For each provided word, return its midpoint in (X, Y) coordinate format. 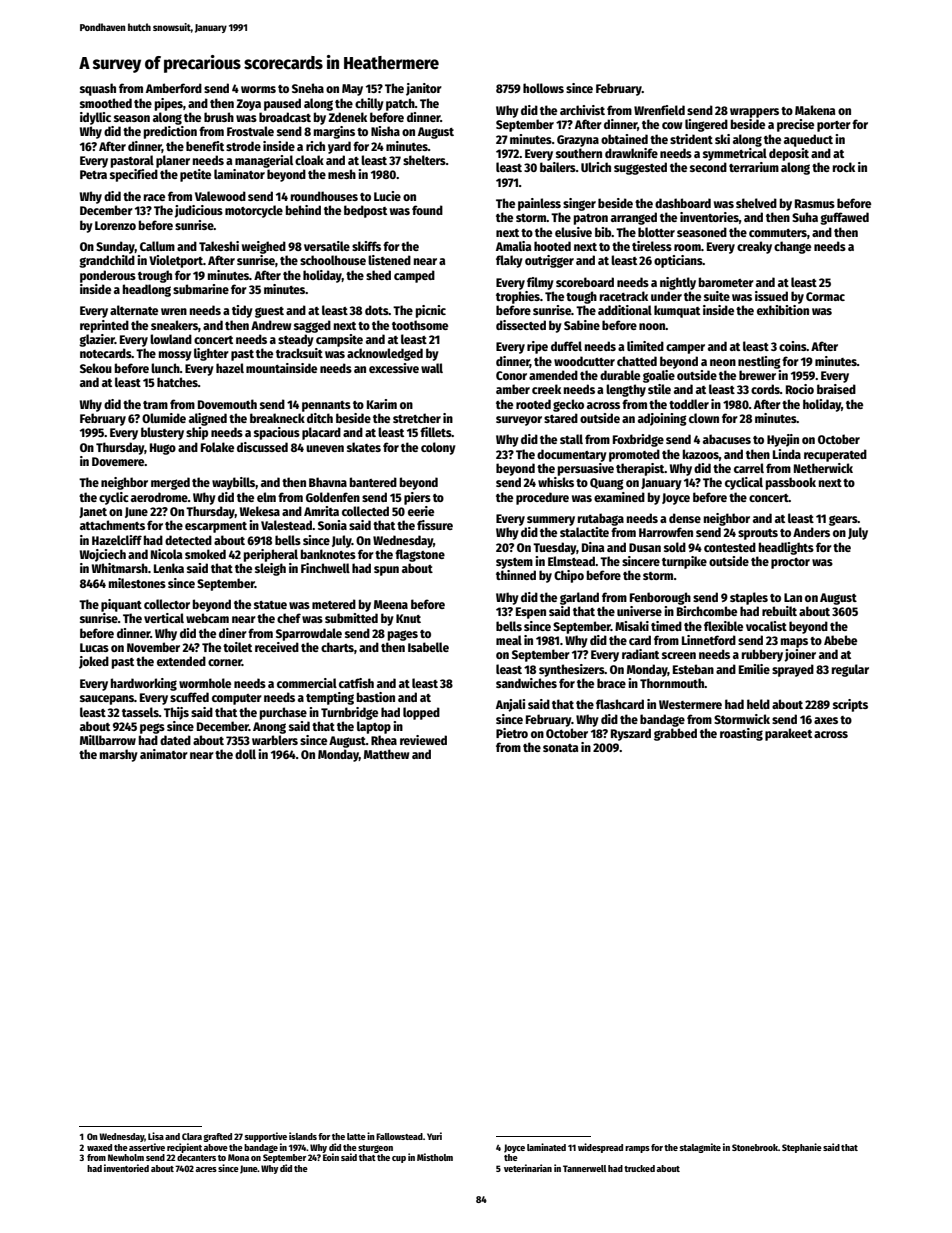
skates (364, 447)
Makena (815, 110)
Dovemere (118, 461)
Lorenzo (115, 225)
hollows (543, 88)
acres (206, 1169)
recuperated (835, 455)
